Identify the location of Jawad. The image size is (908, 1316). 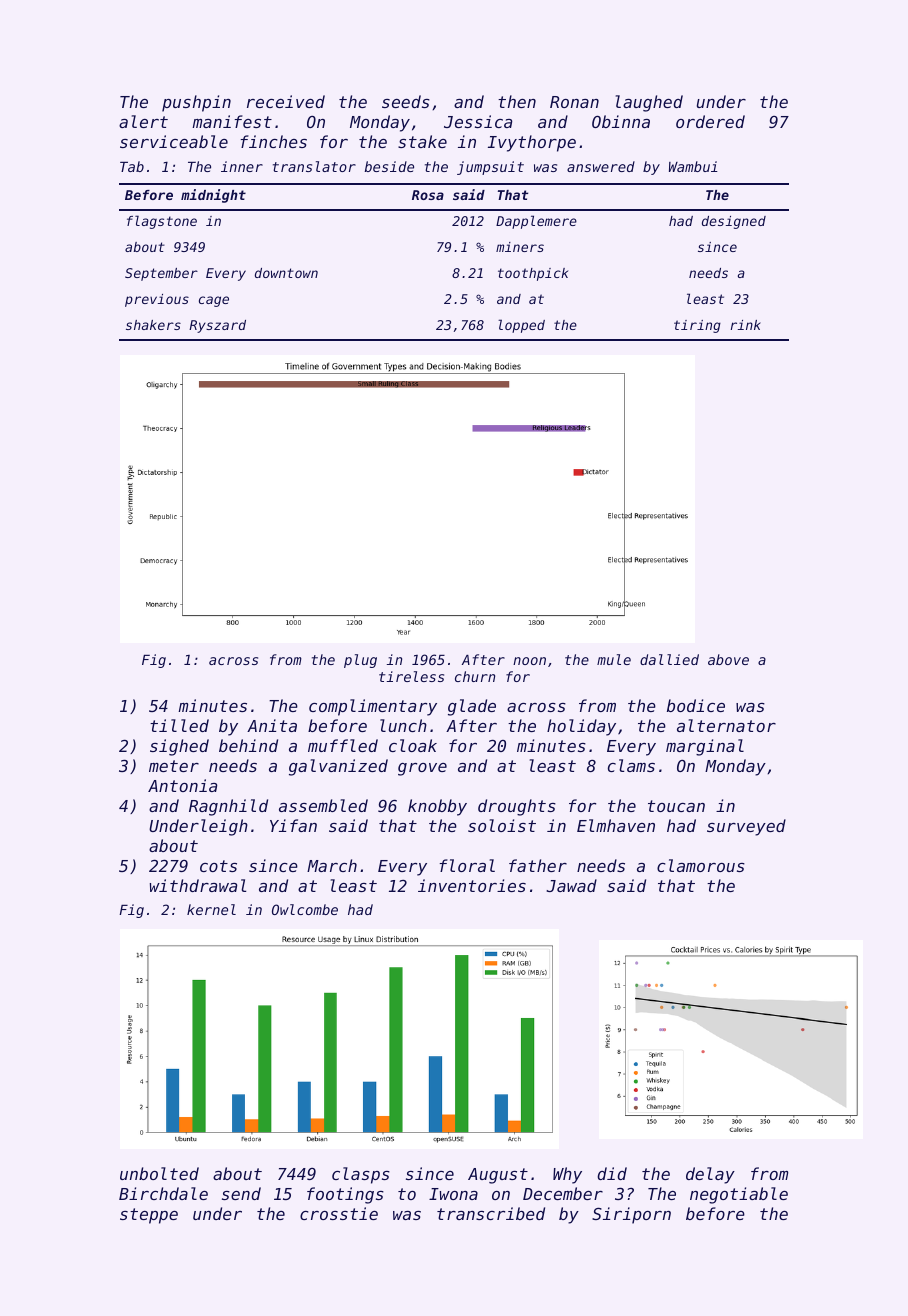
(571, 885).
